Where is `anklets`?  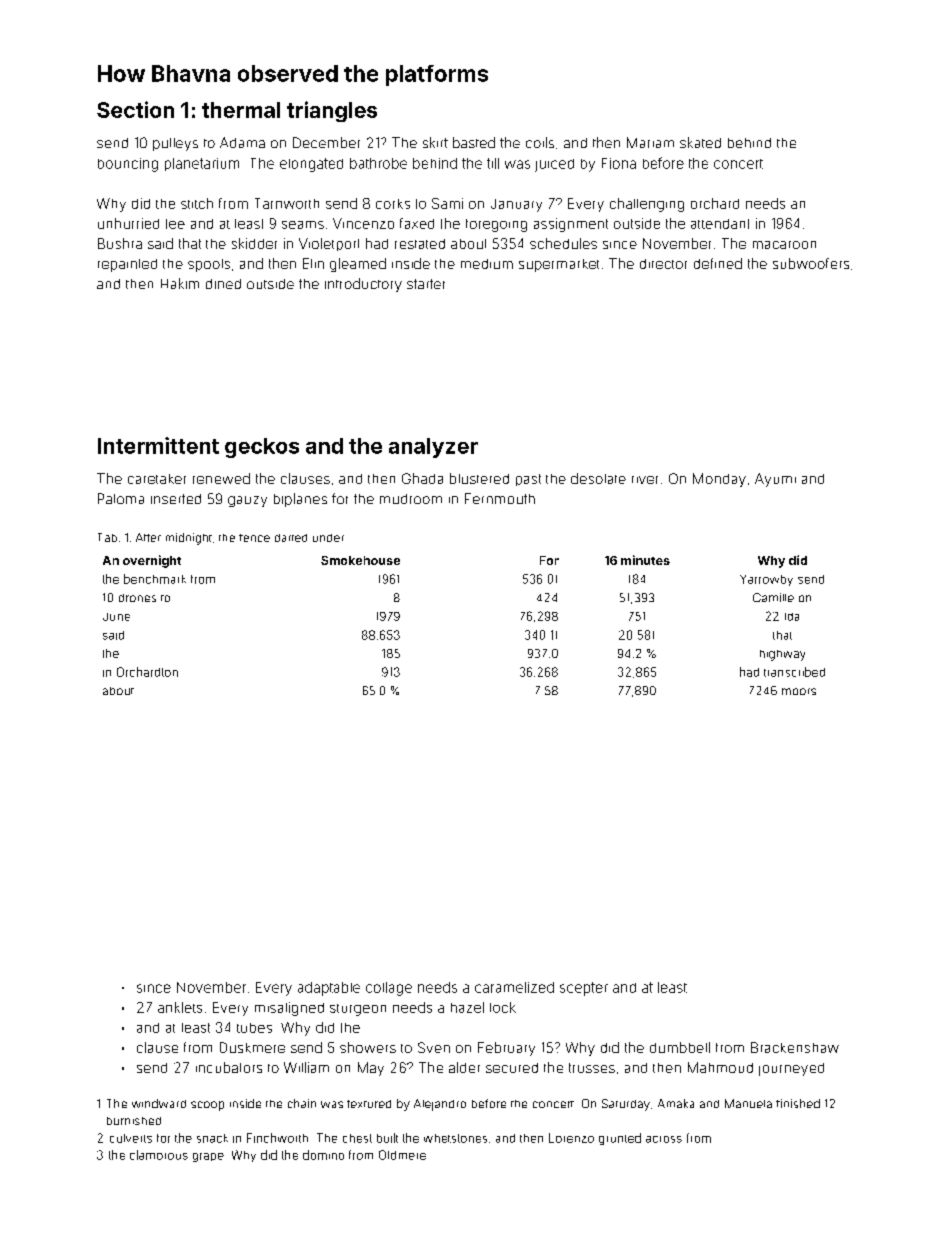
anklets is located at coordinates (180, 1007).
